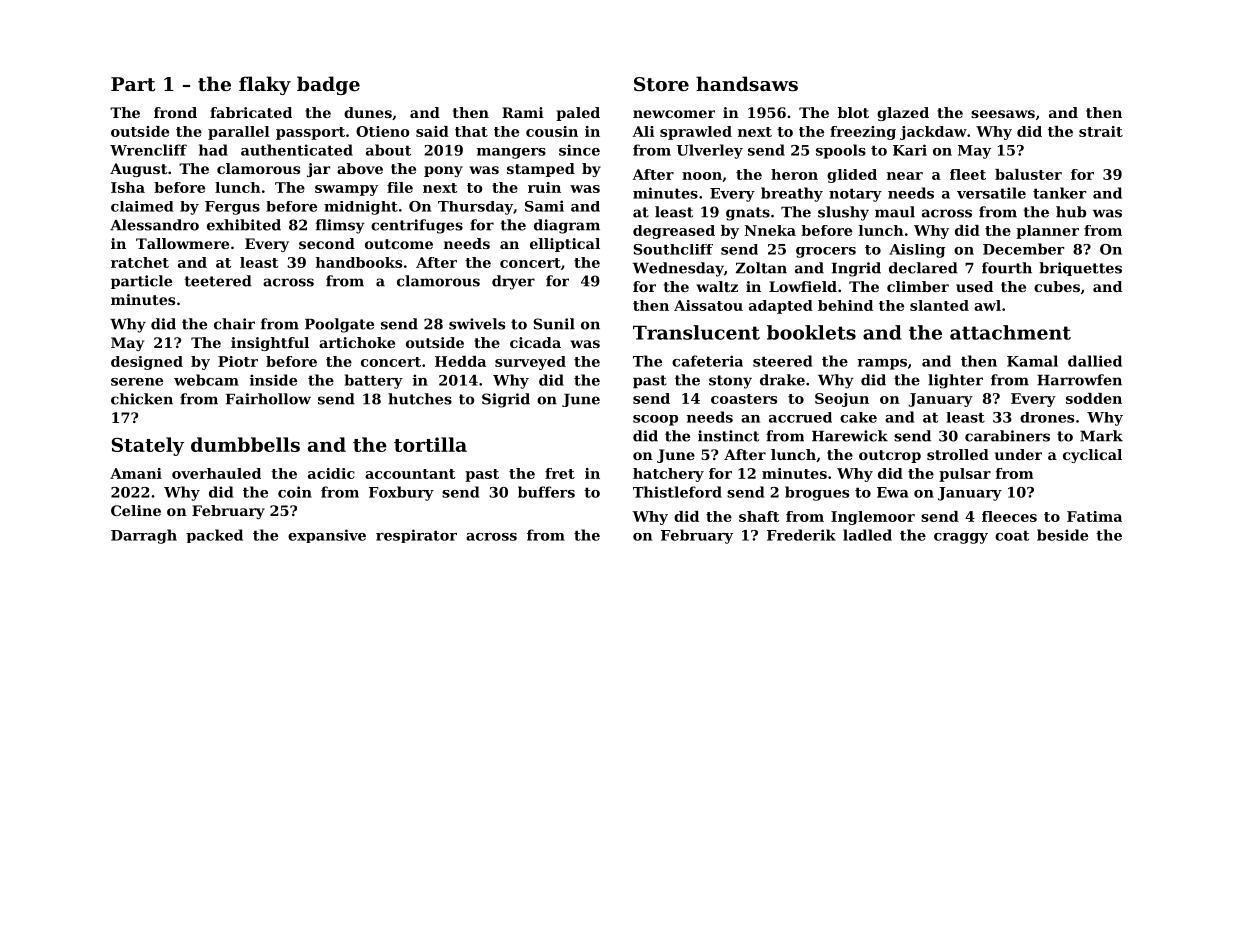  What do you see at coordinates (747, 83) in the document?
I see `handsaws` at bounding box center [747, 83].
